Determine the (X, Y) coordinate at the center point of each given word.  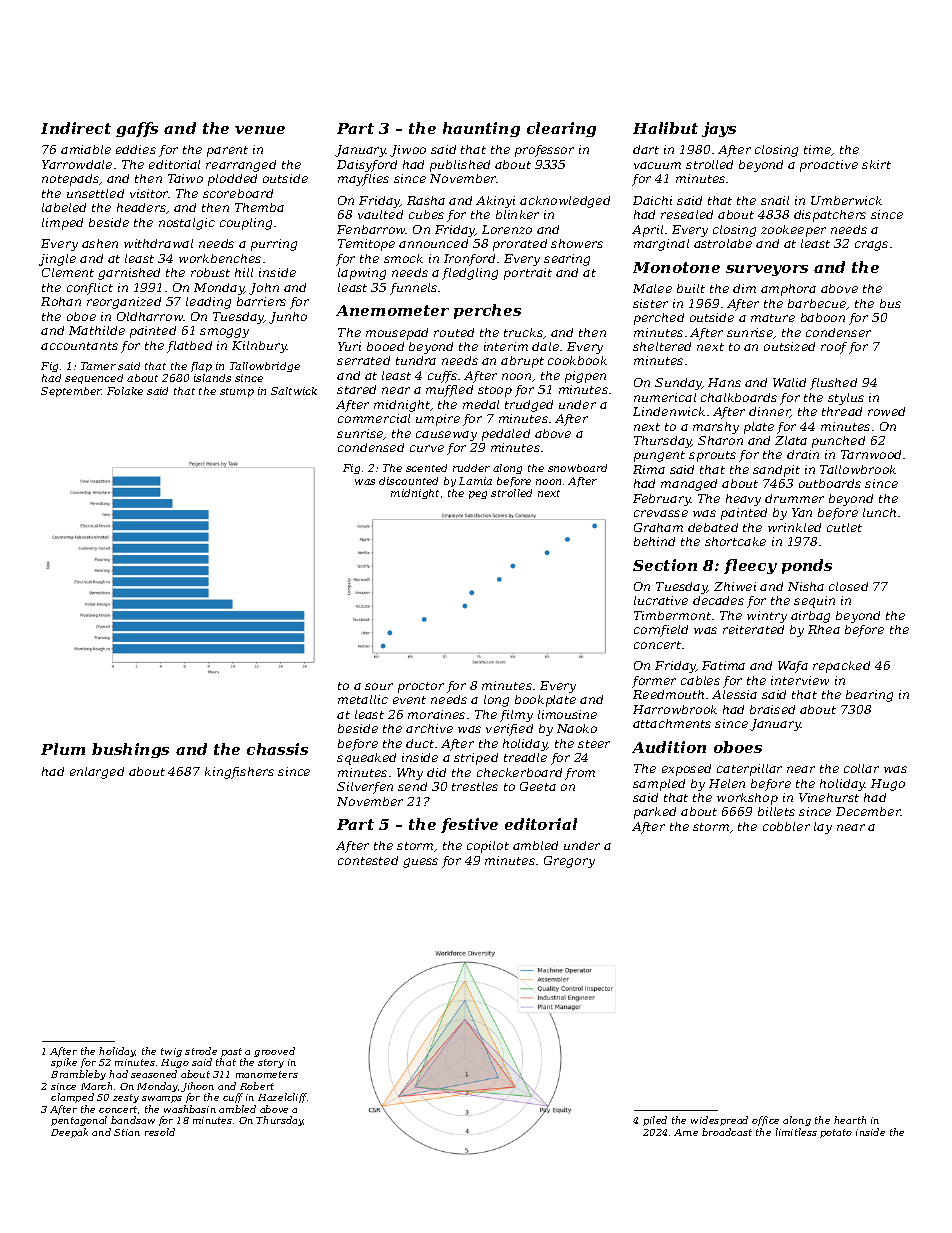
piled (655, 1121)
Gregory (569, 862)
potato (836, 1133)
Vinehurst (829, 797)
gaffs (137, 129)
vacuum (657, 165)
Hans (724, 382)
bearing (869, 696)
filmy (516, 716)
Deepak (69, 1133)
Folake (125, 391)
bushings (130, 750)
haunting (481, 129)
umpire (438, 420)
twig (171, 1052)
